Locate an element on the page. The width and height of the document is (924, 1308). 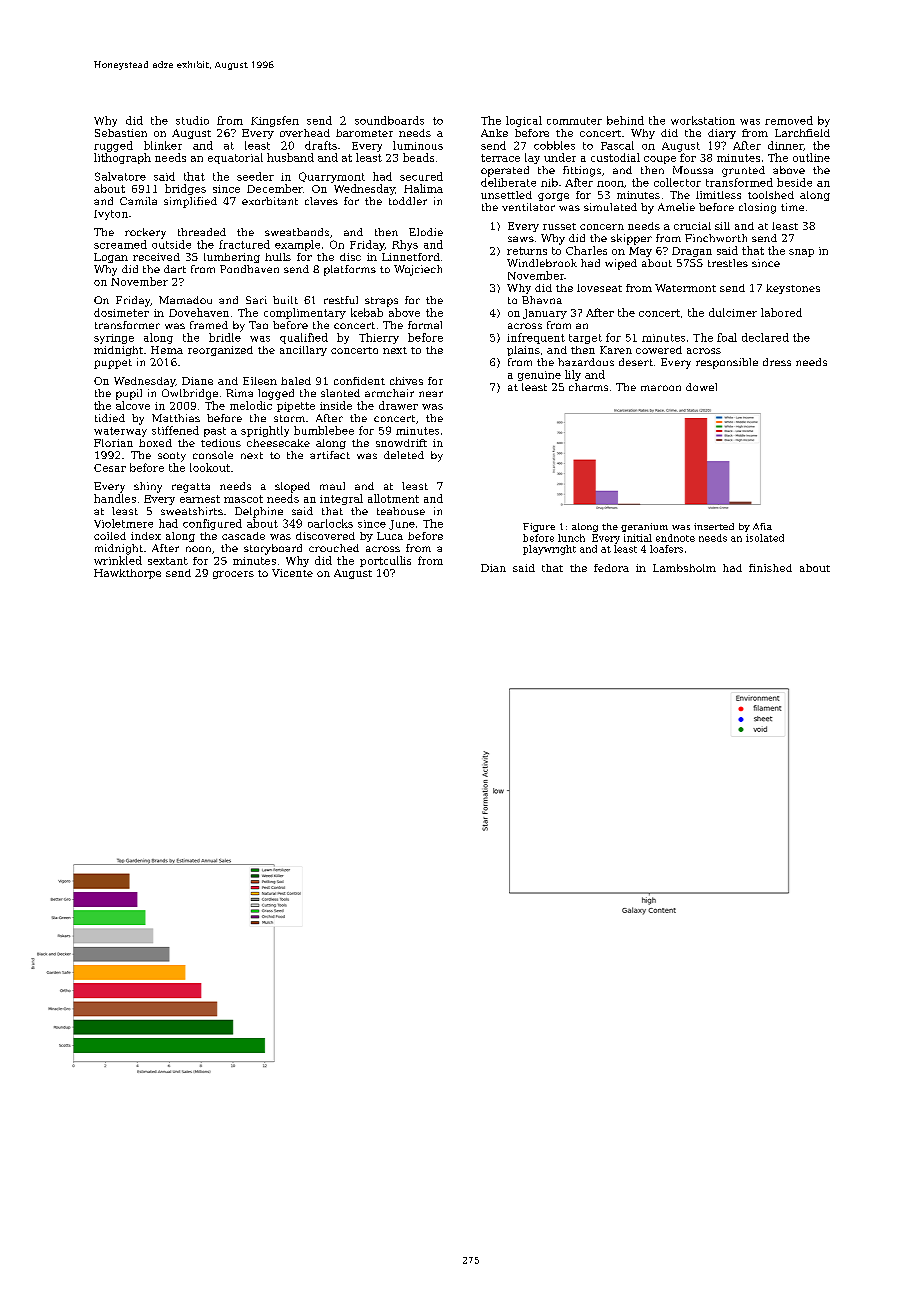
Afia is located at coordinates (762, 526).
